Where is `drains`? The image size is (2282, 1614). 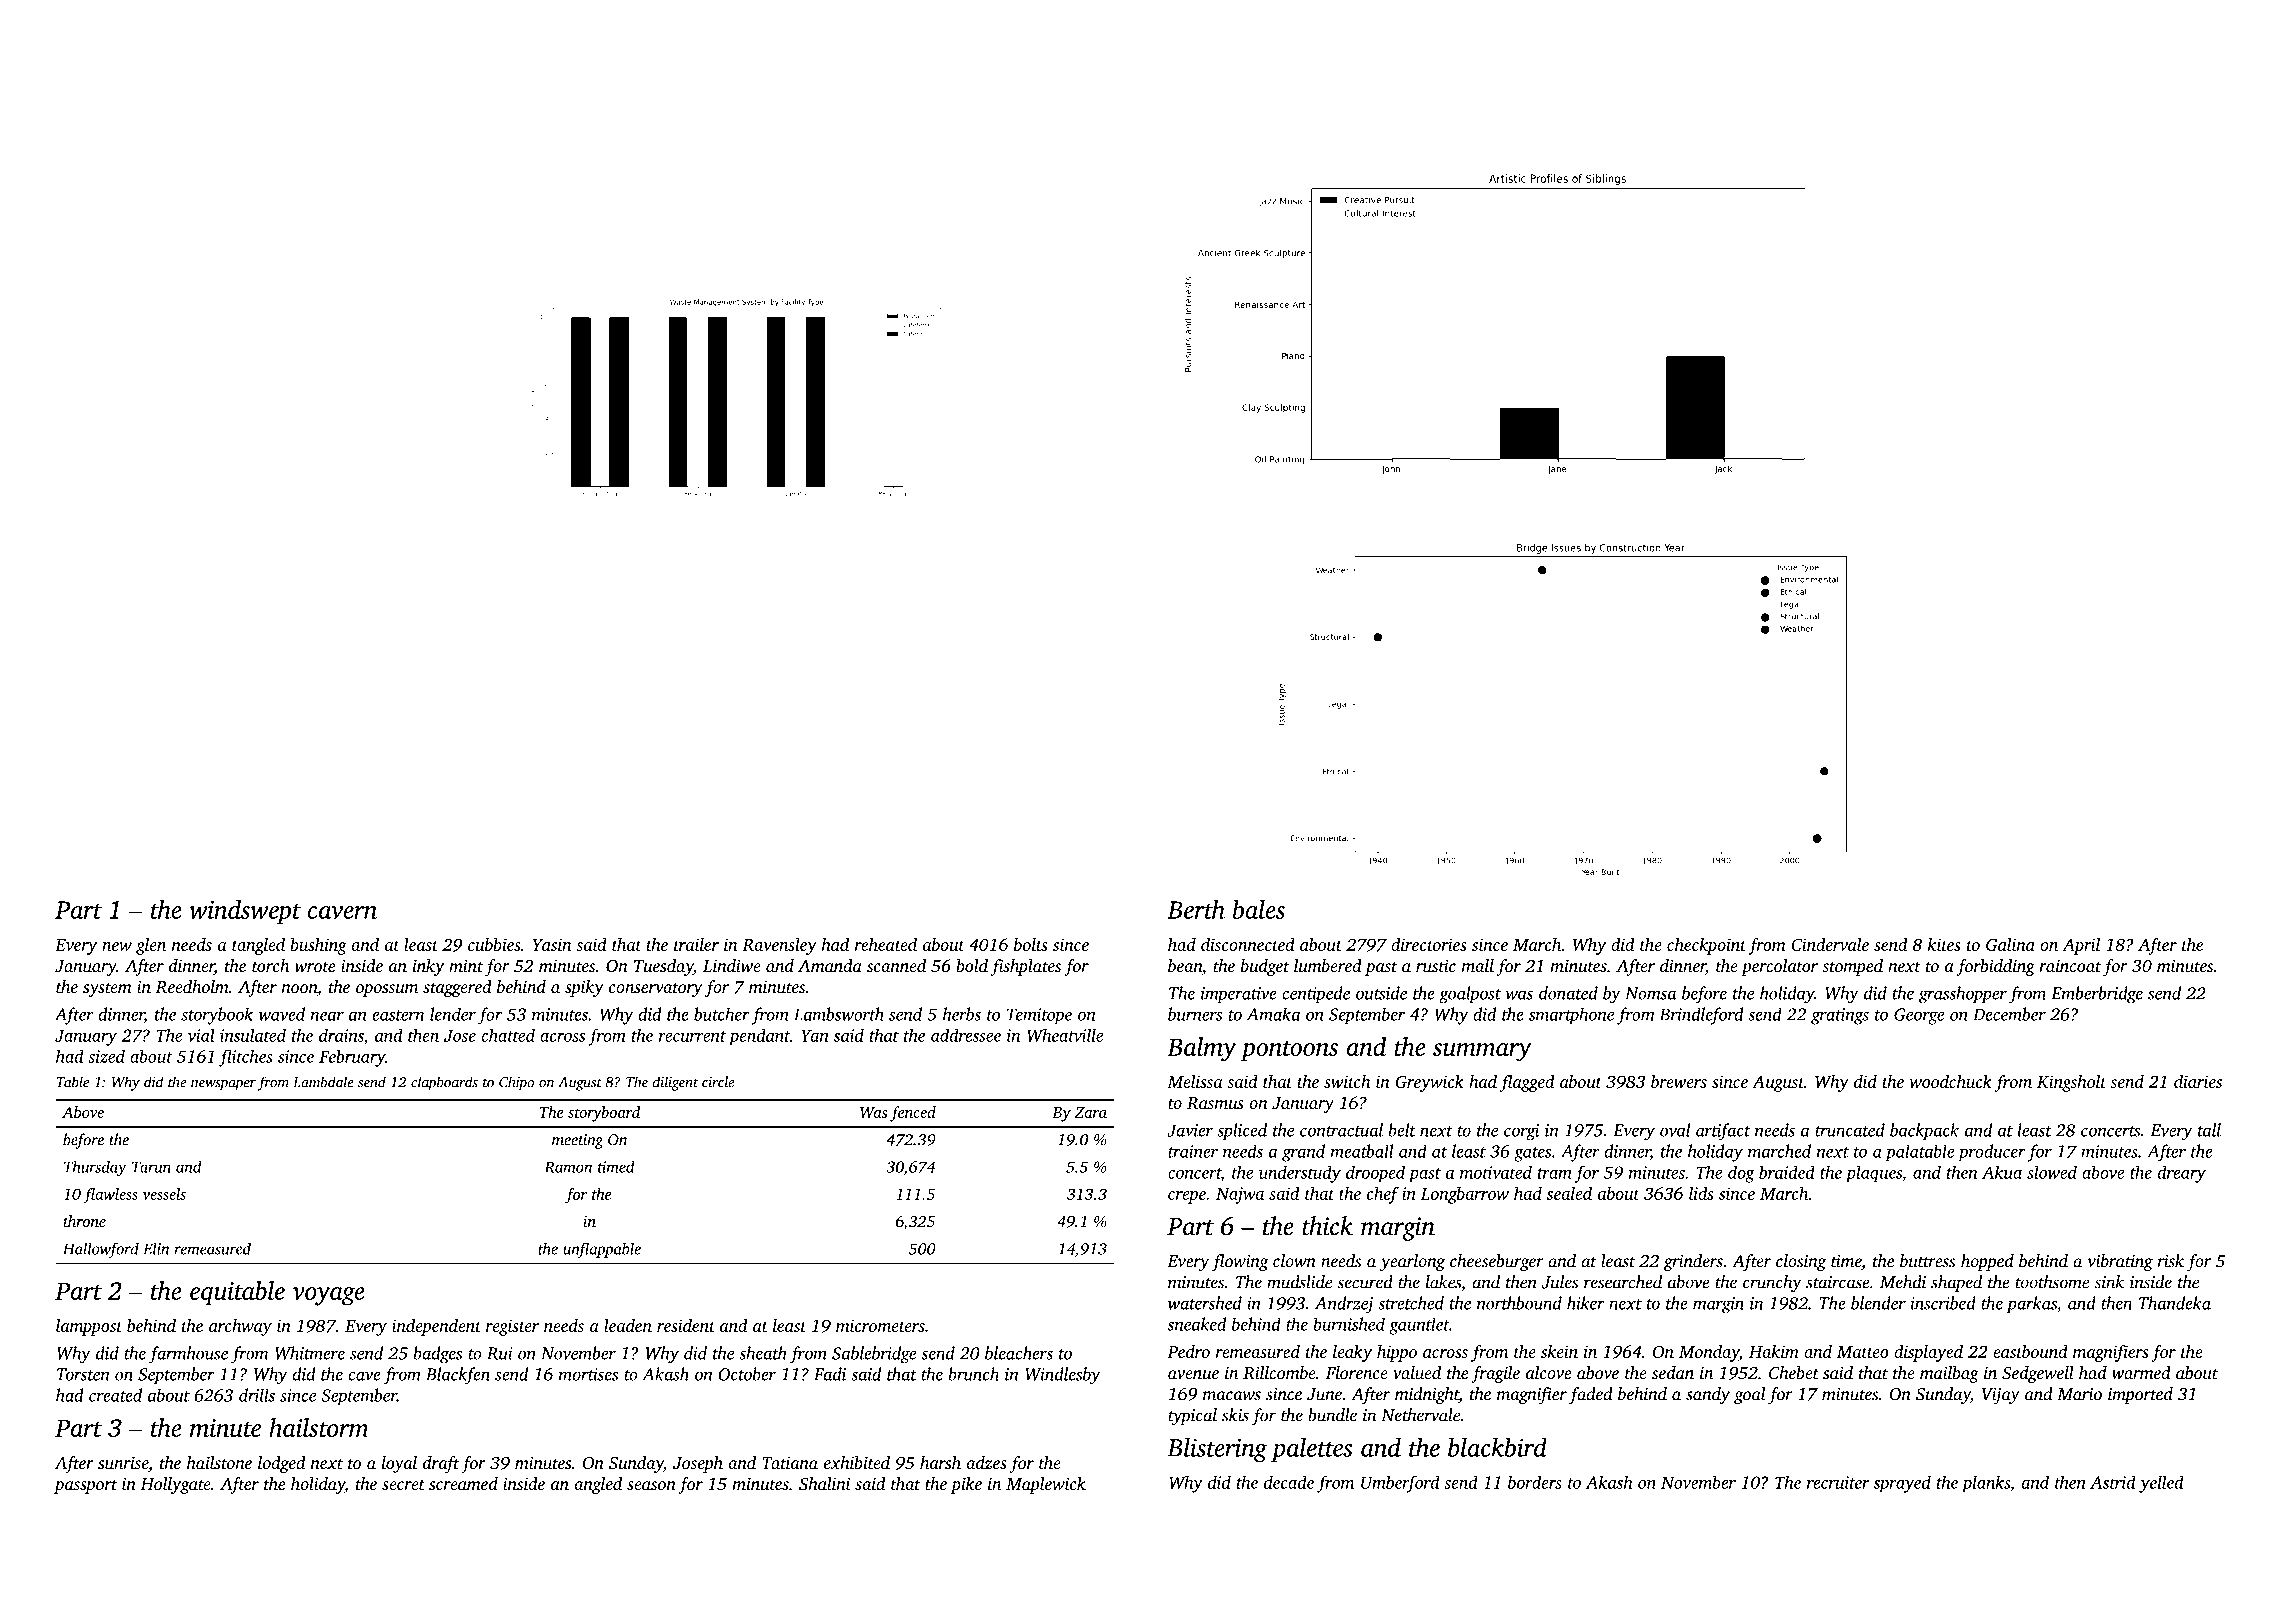 drains is located at coordinates (341, 1035).
